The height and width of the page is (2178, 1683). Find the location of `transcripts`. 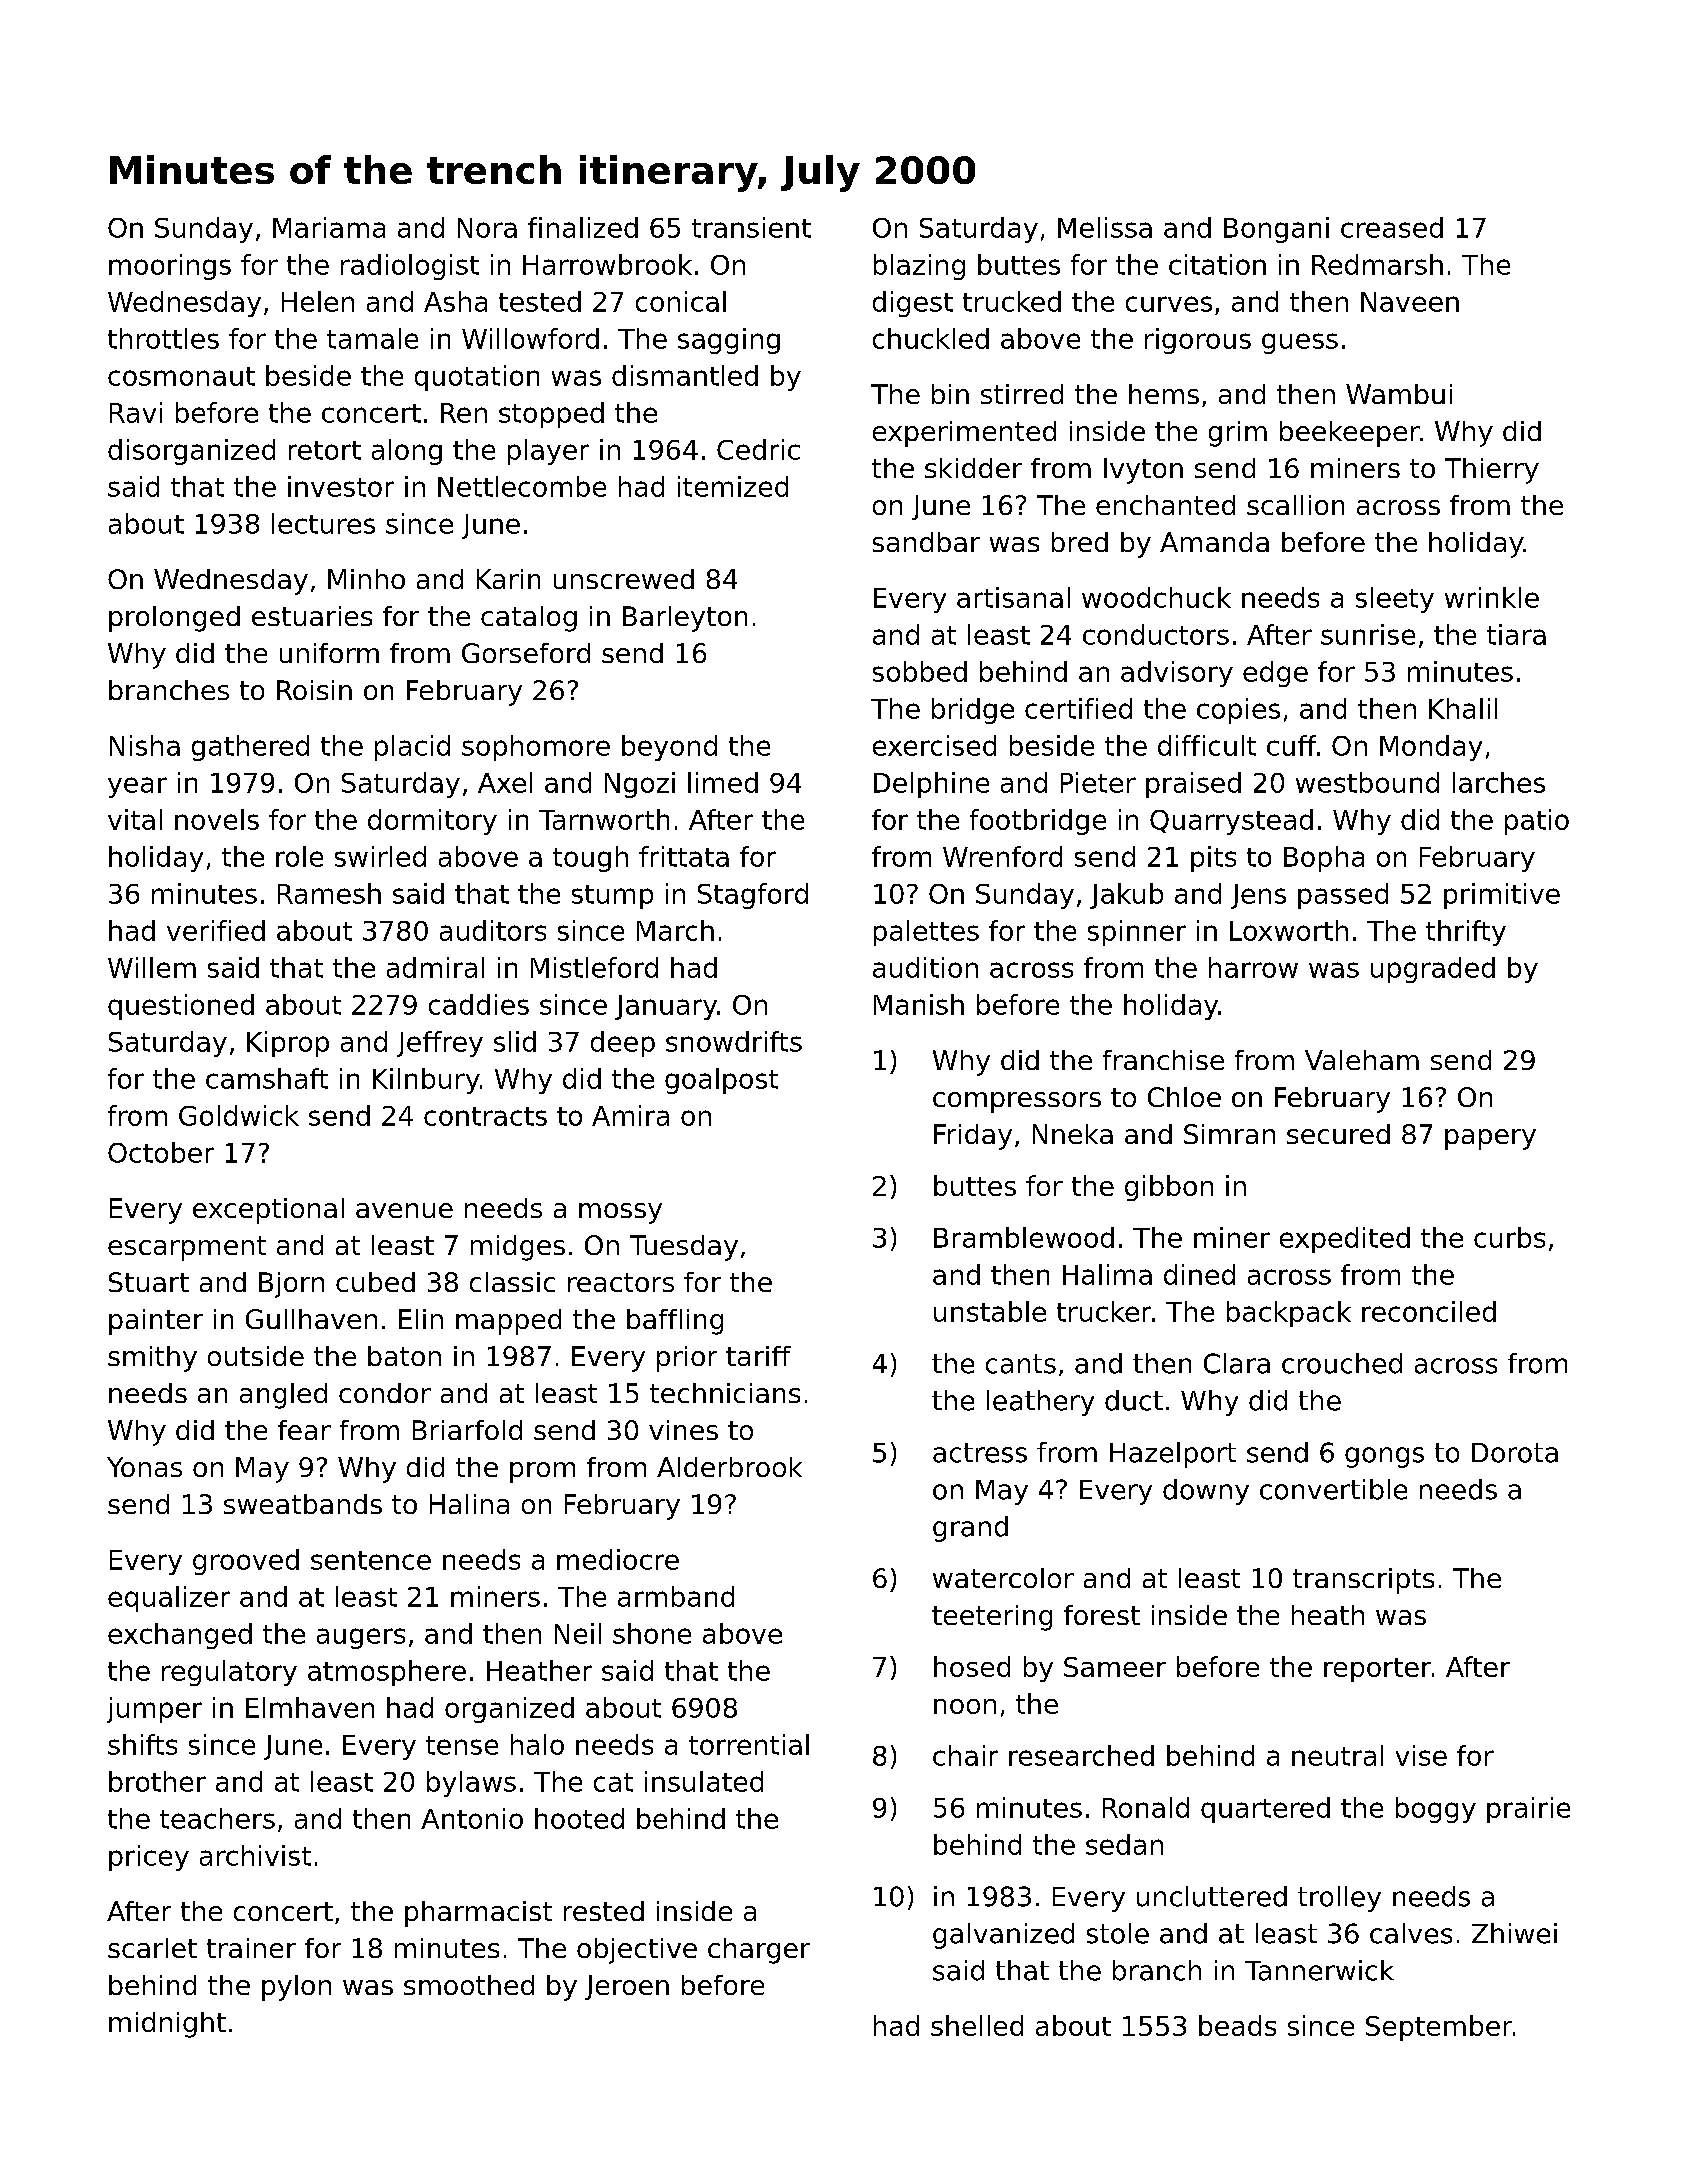

transcripts is located at coordinates (1363, 1581).
